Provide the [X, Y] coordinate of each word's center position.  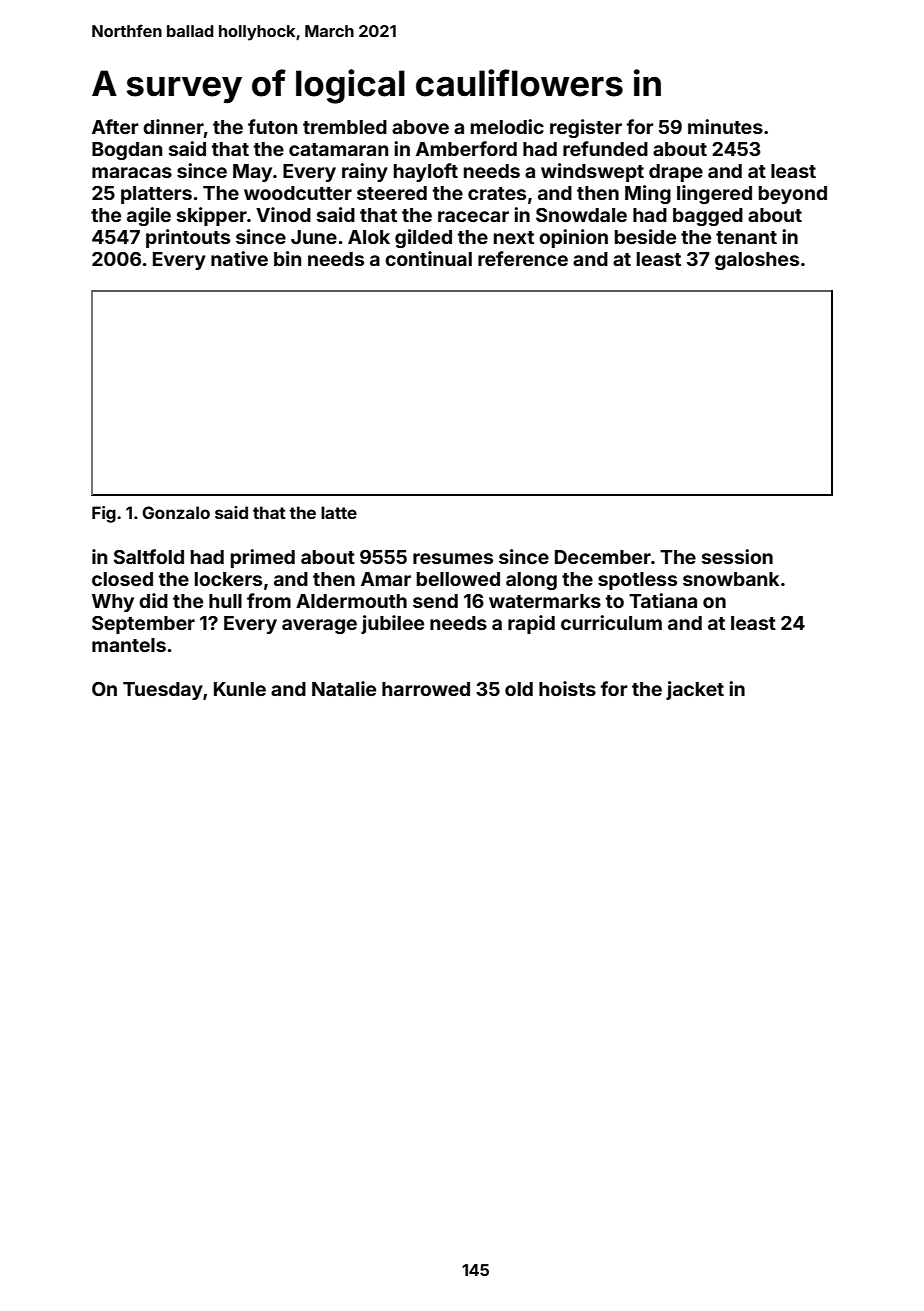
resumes [453, 558]
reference [523, 258]
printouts [188, 238]
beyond [793, 195]
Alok [369, 237]
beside [645, 236]
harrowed [426, 689]
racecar [473, 216]
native [239, 258]
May [252, 173]
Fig [104, 514]
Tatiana [663, 600]
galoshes [757, 261]
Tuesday [163, 691]
